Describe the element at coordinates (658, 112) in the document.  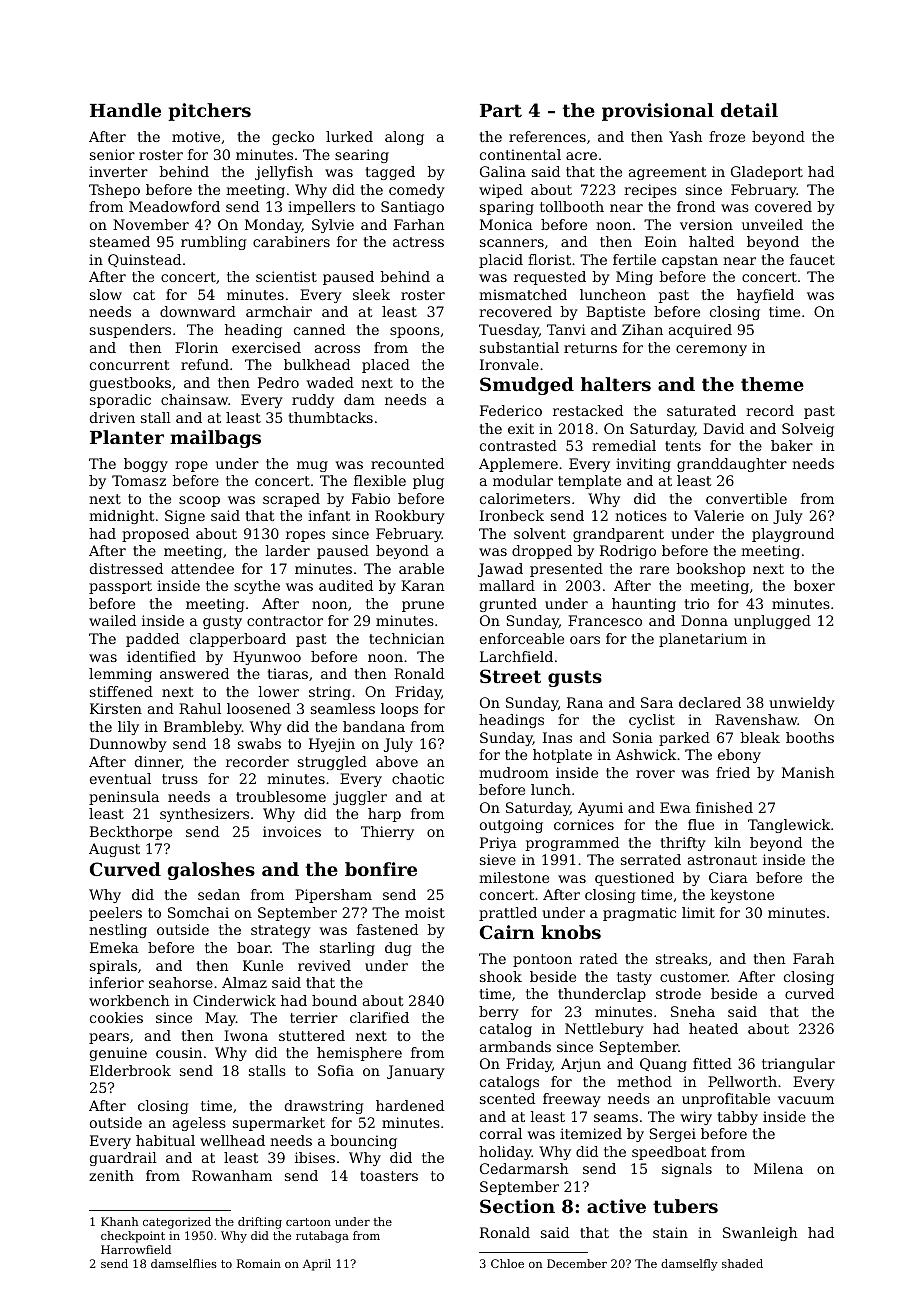
I see `provisional` at that location.
